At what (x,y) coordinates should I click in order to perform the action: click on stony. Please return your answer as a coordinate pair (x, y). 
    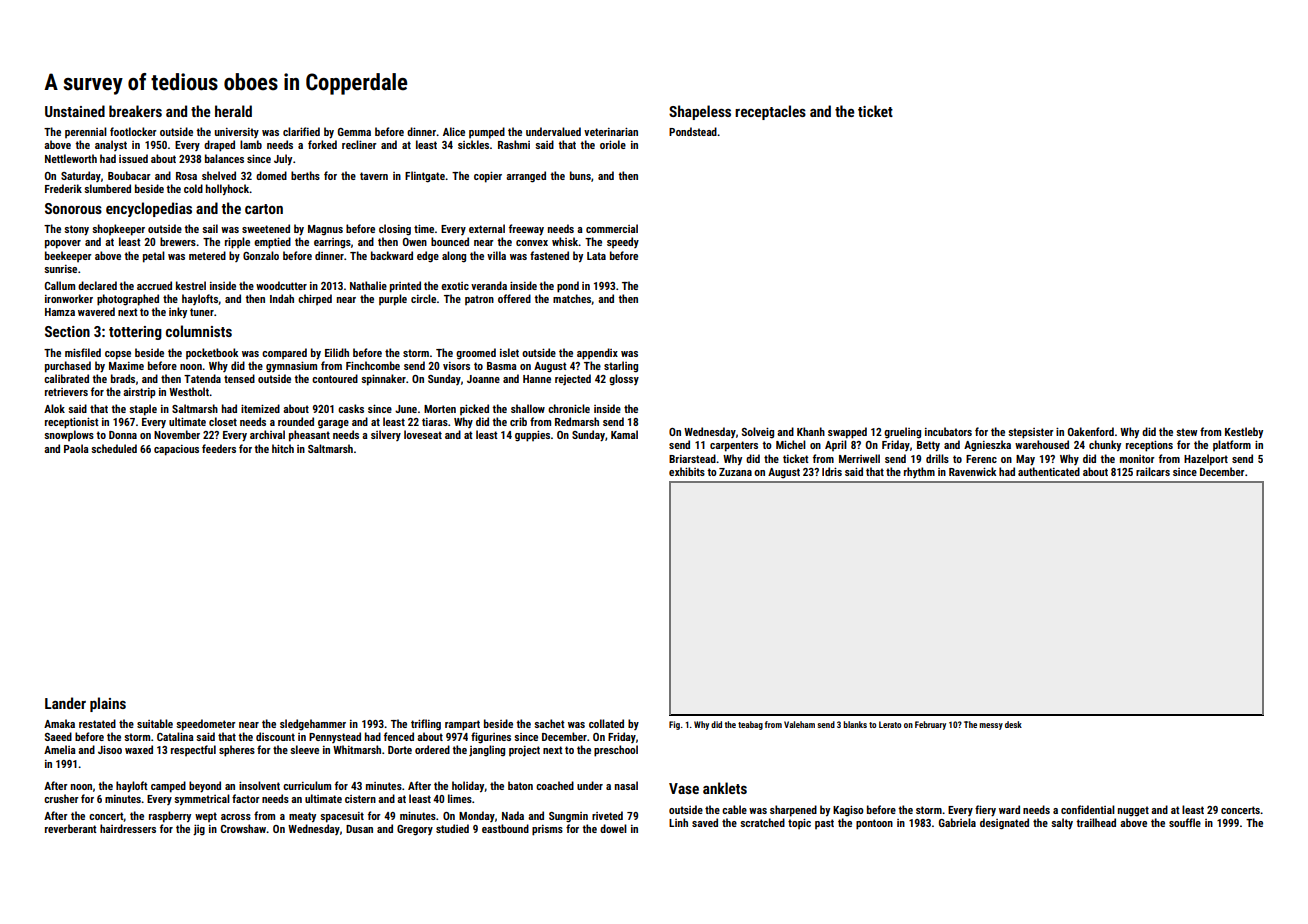
    Looking at the image, I should click on (76, 230).
